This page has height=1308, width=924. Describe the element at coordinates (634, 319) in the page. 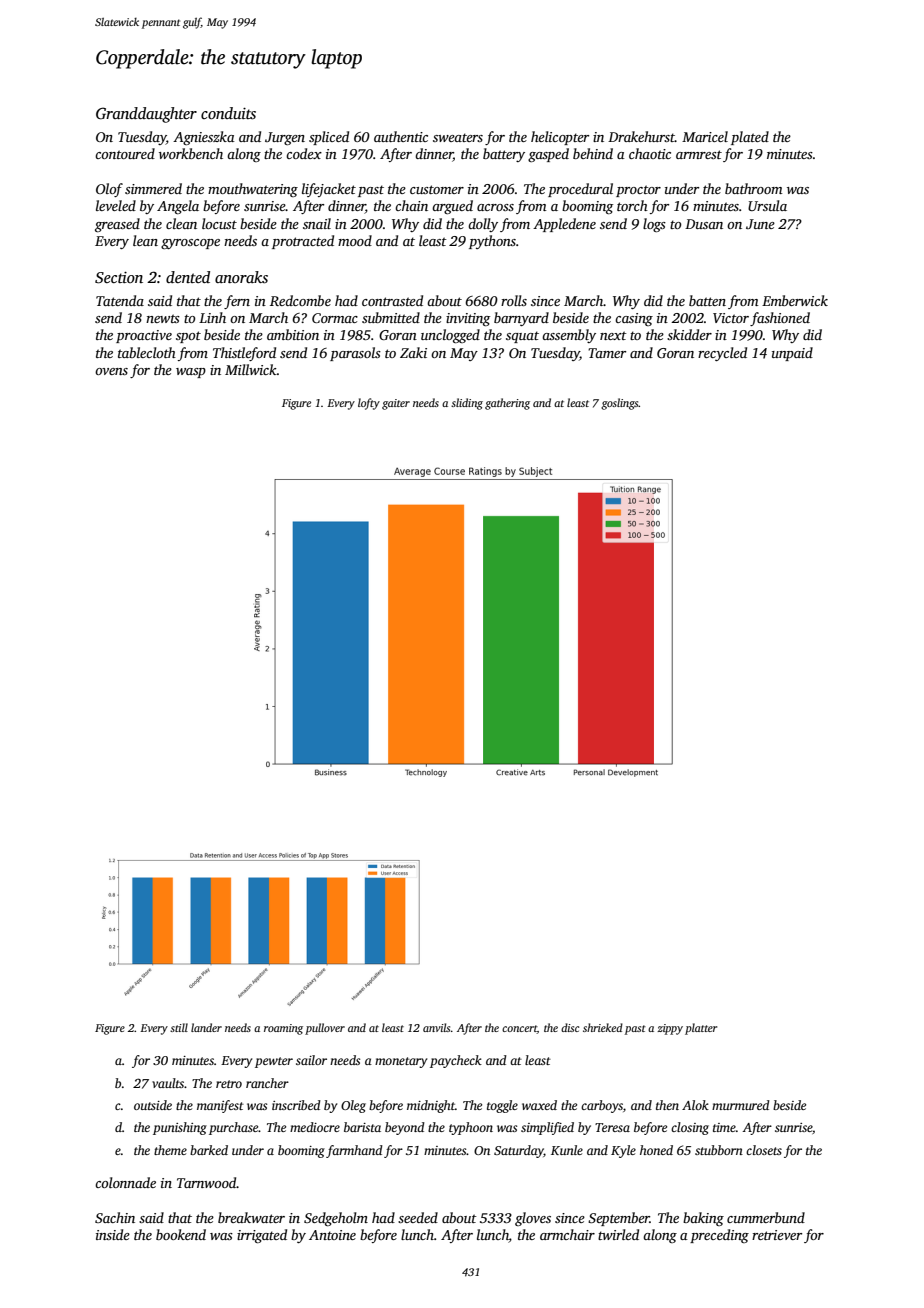

I see `casing` at that location.
